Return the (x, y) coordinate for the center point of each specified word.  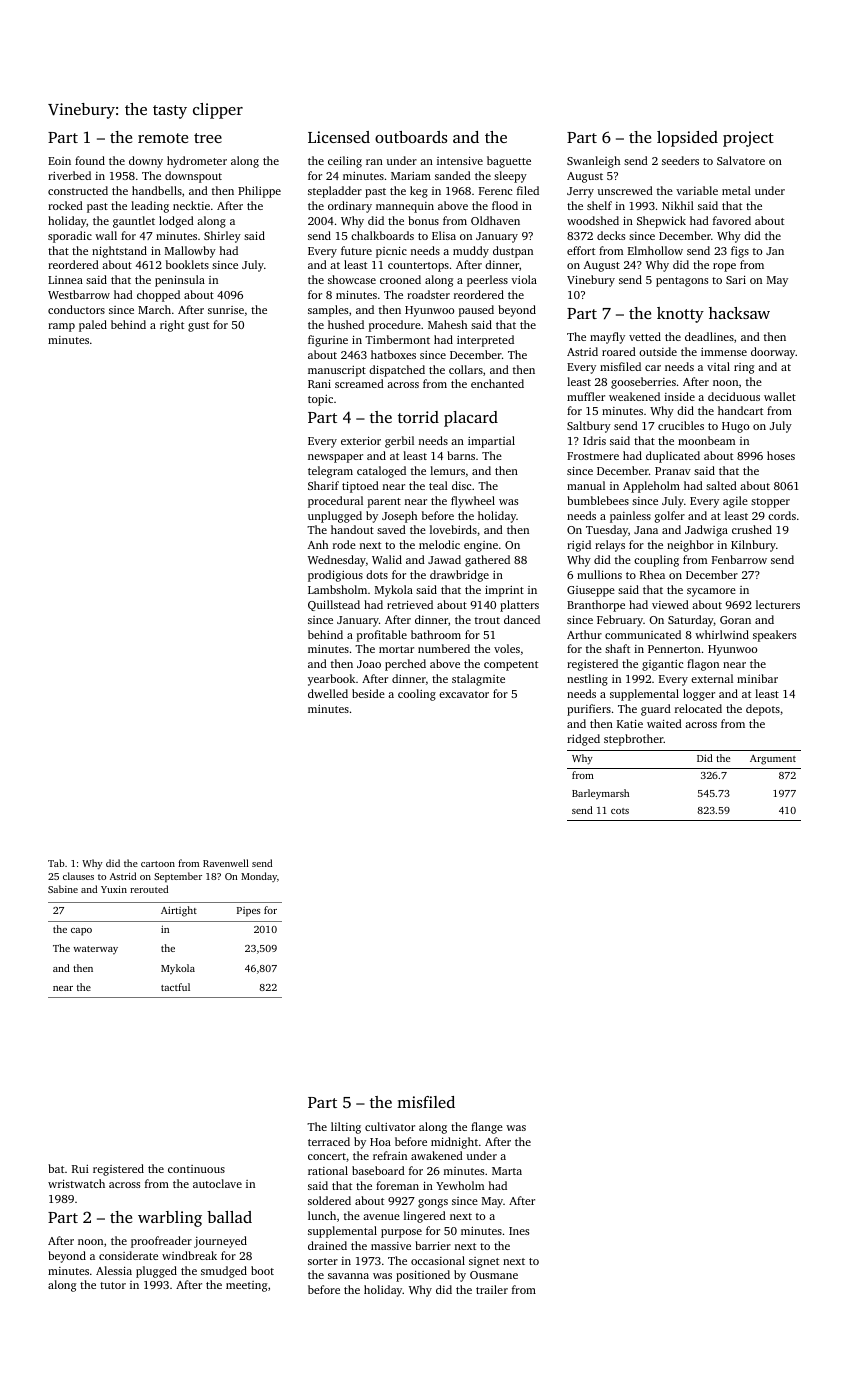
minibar (757, 678)
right (172, 326)
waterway (96, 950)
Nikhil (678, 205)
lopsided (687, 139)
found (90, 160)
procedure (395, 326)
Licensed (339, 137)
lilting (346, 1128)
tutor (113, 1285)
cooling (417, 695)
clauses (78, 876)
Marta (507, 1171)
